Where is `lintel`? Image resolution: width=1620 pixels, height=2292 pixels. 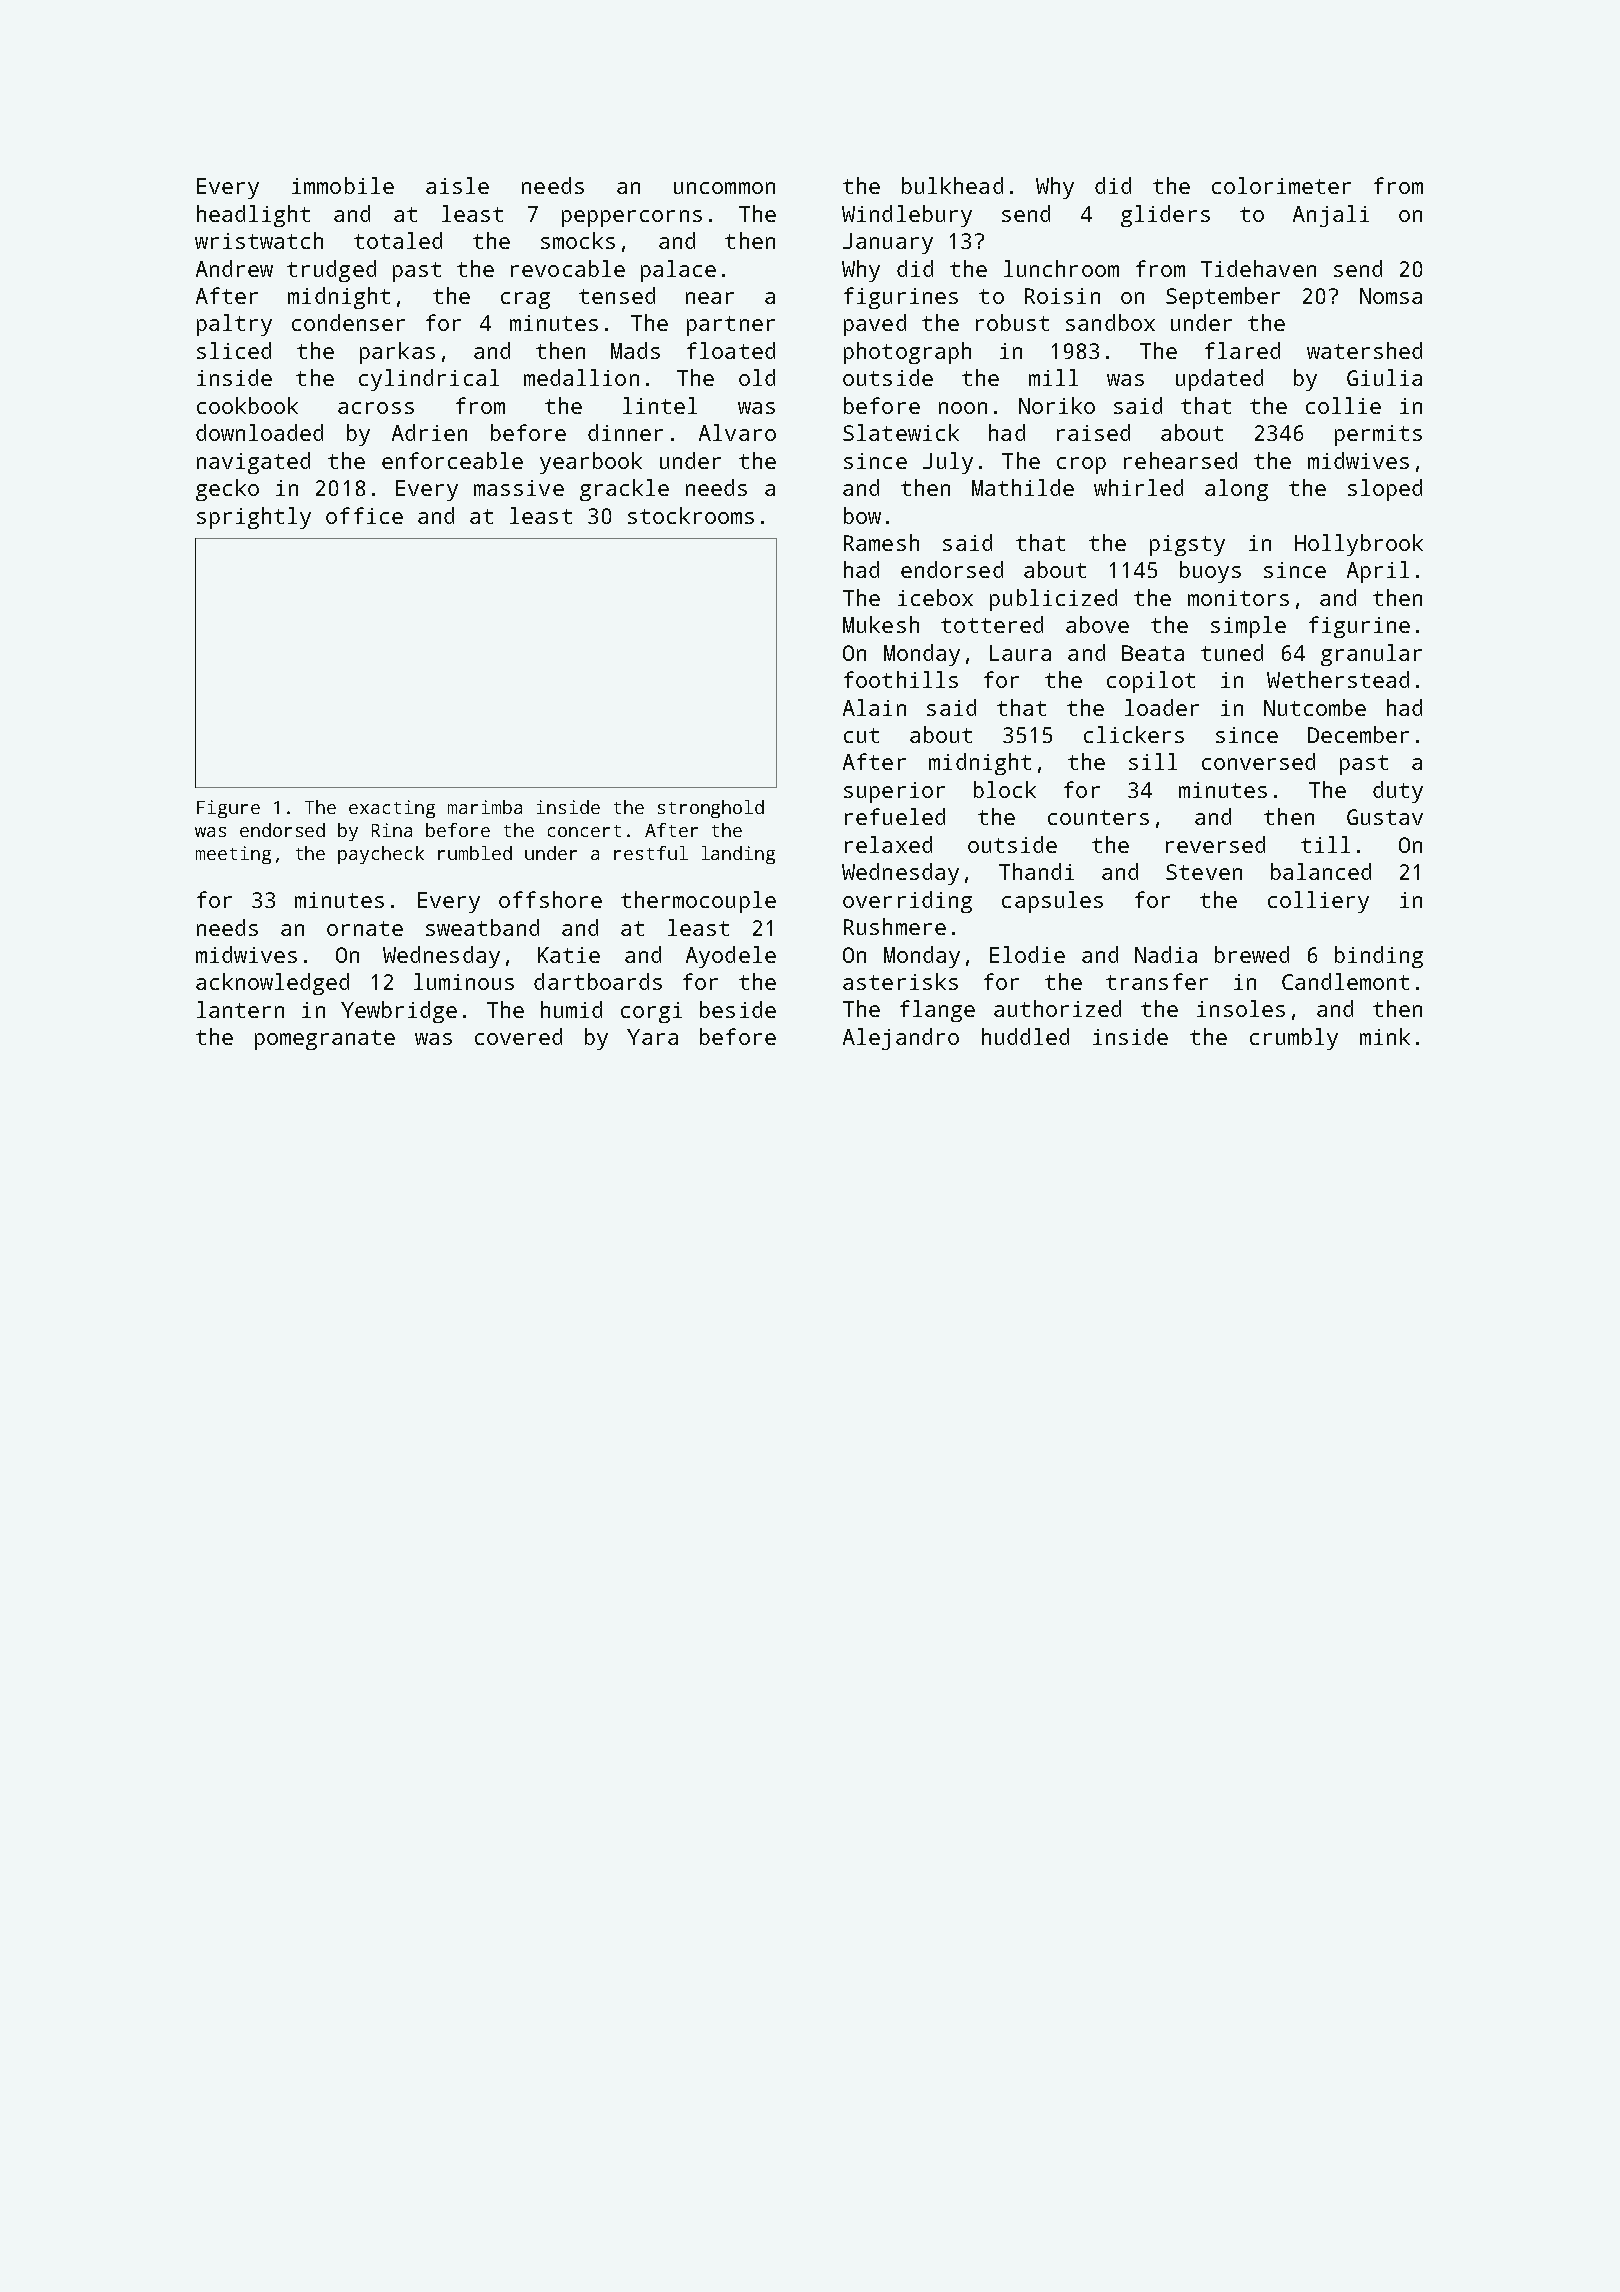
lintel is located at coordinates (660, 405).
